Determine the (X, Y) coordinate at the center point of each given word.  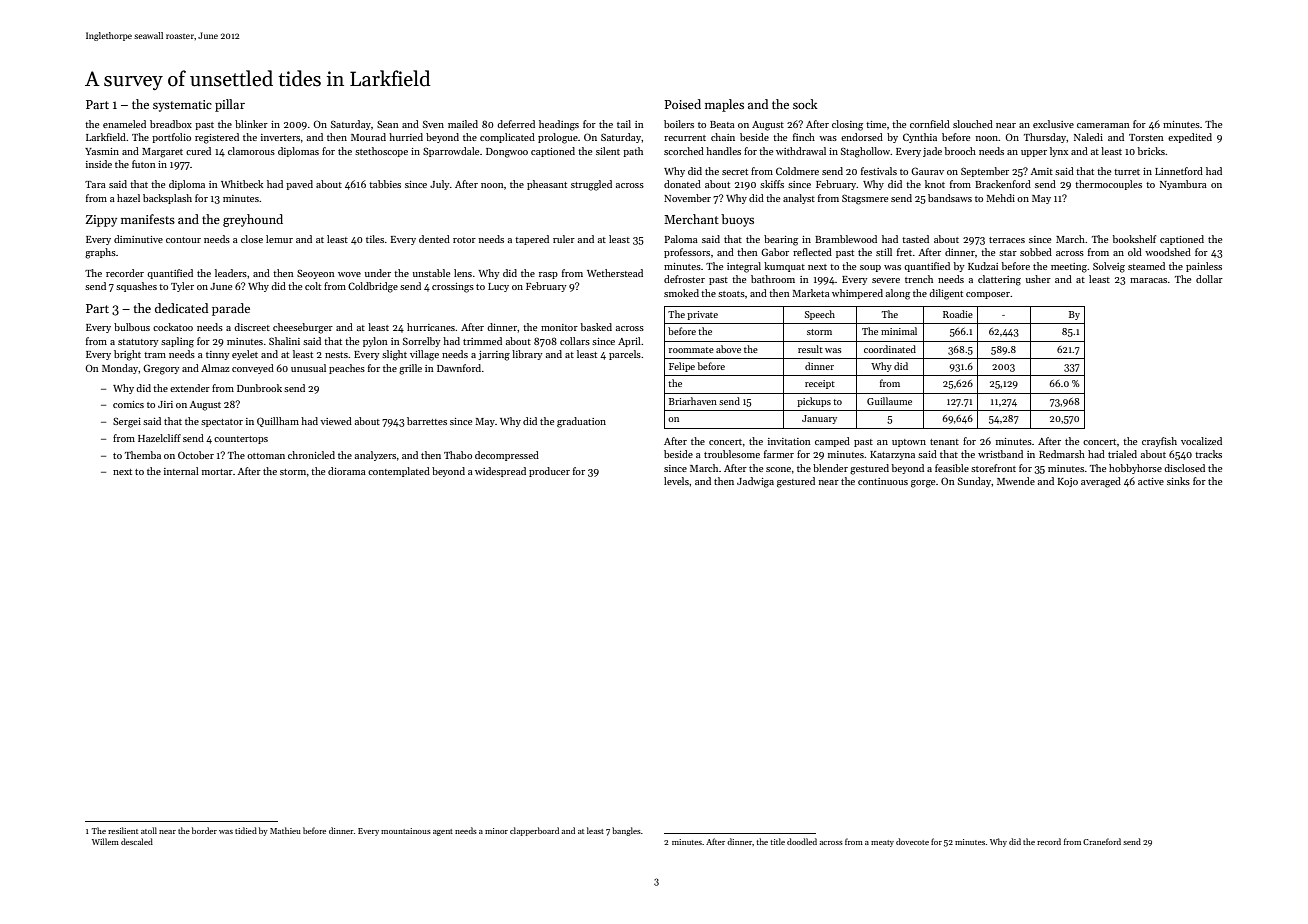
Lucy (498, 287)
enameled (124, 124)
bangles (626, 831)
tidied (246, 830)
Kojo (1068, 482)
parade (231, 309)
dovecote (912, 841)
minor (496, 831)
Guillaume (889, 401)
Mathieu (285, 830)
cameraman (1103, 125)
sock (805, 104)
